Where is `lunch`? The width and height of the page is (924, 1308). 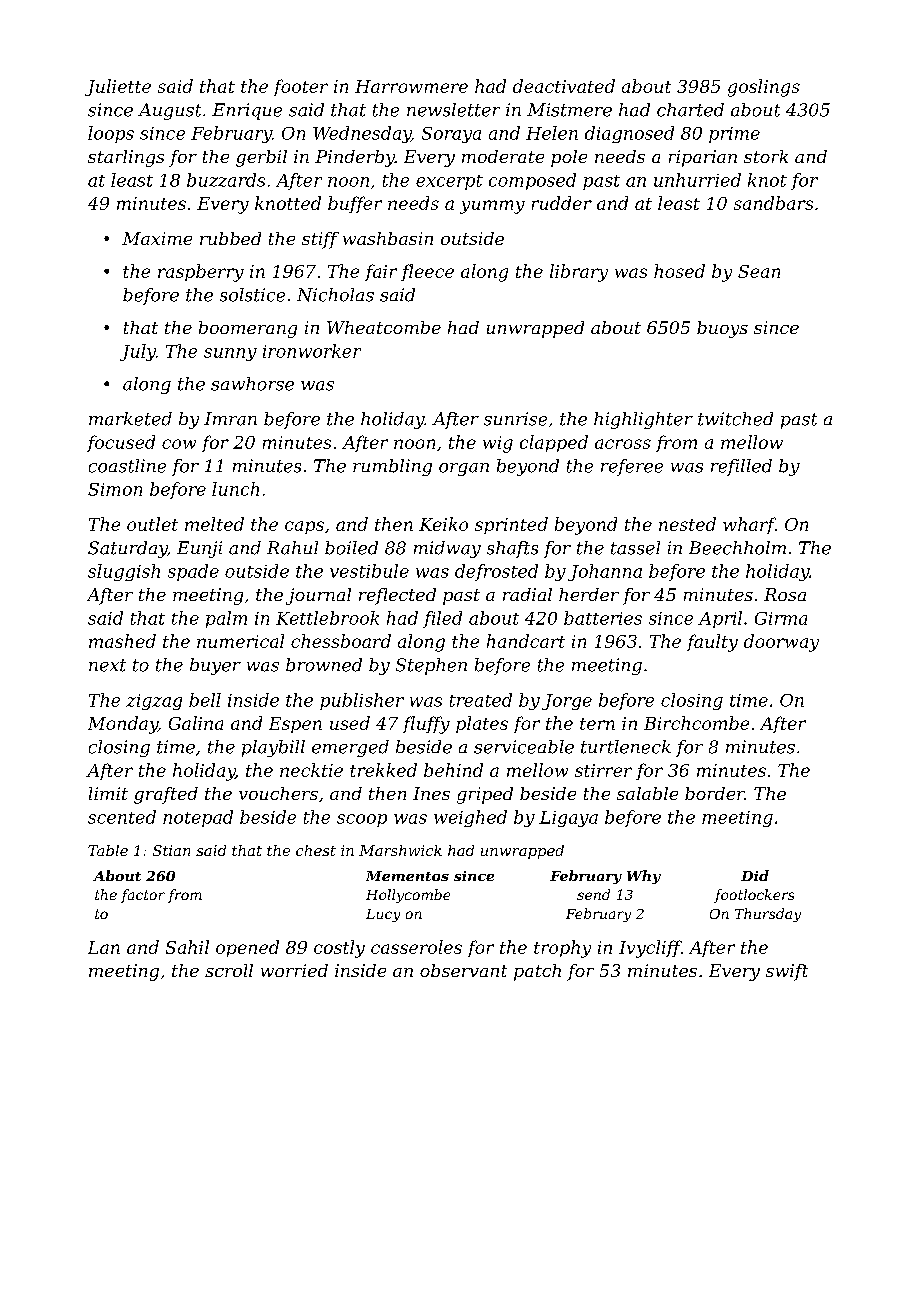 lunch is located at coordinates (235, 489).
